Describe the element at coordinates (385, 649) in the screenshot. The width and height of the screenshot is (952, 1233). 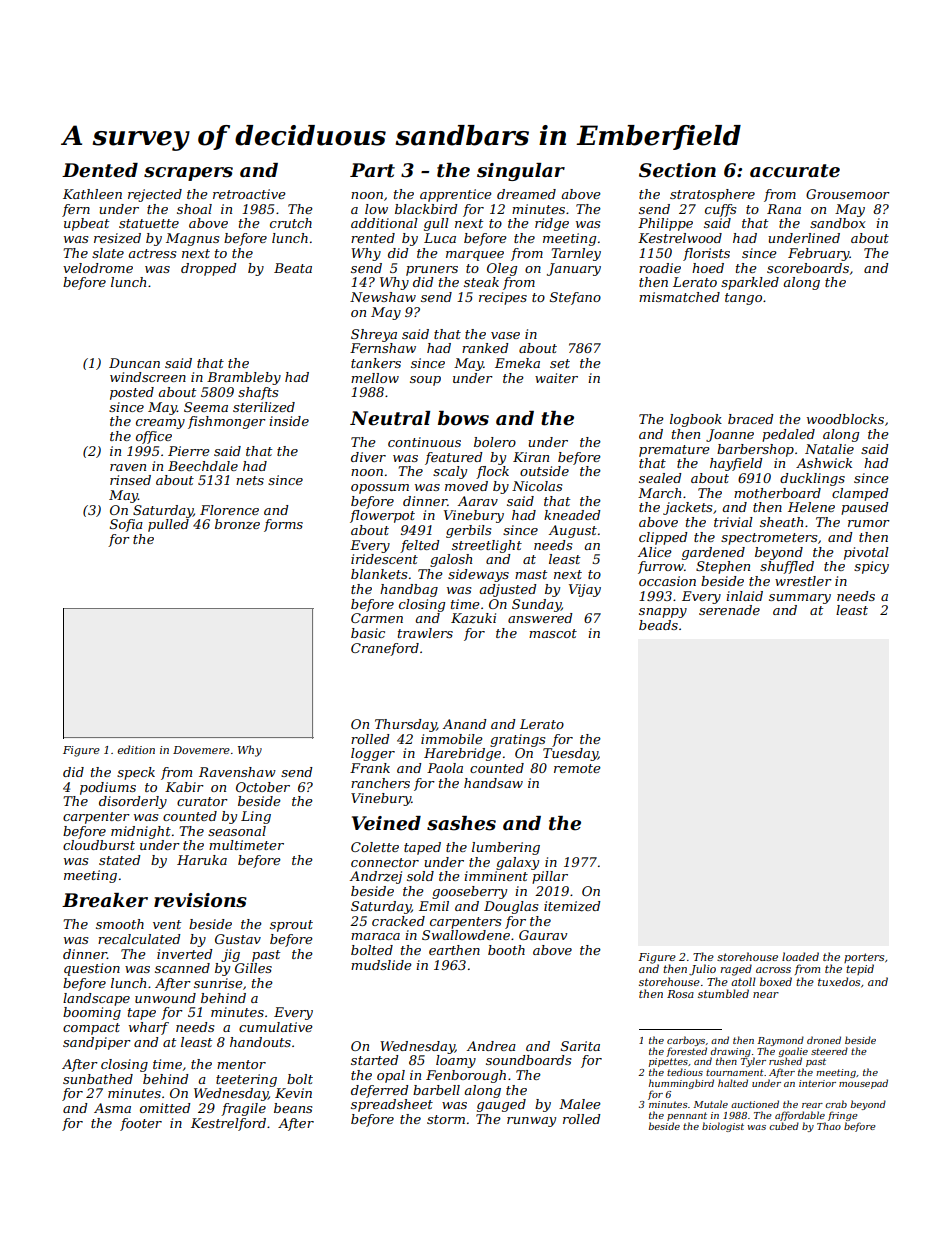
I see `Craneford` at that location.
